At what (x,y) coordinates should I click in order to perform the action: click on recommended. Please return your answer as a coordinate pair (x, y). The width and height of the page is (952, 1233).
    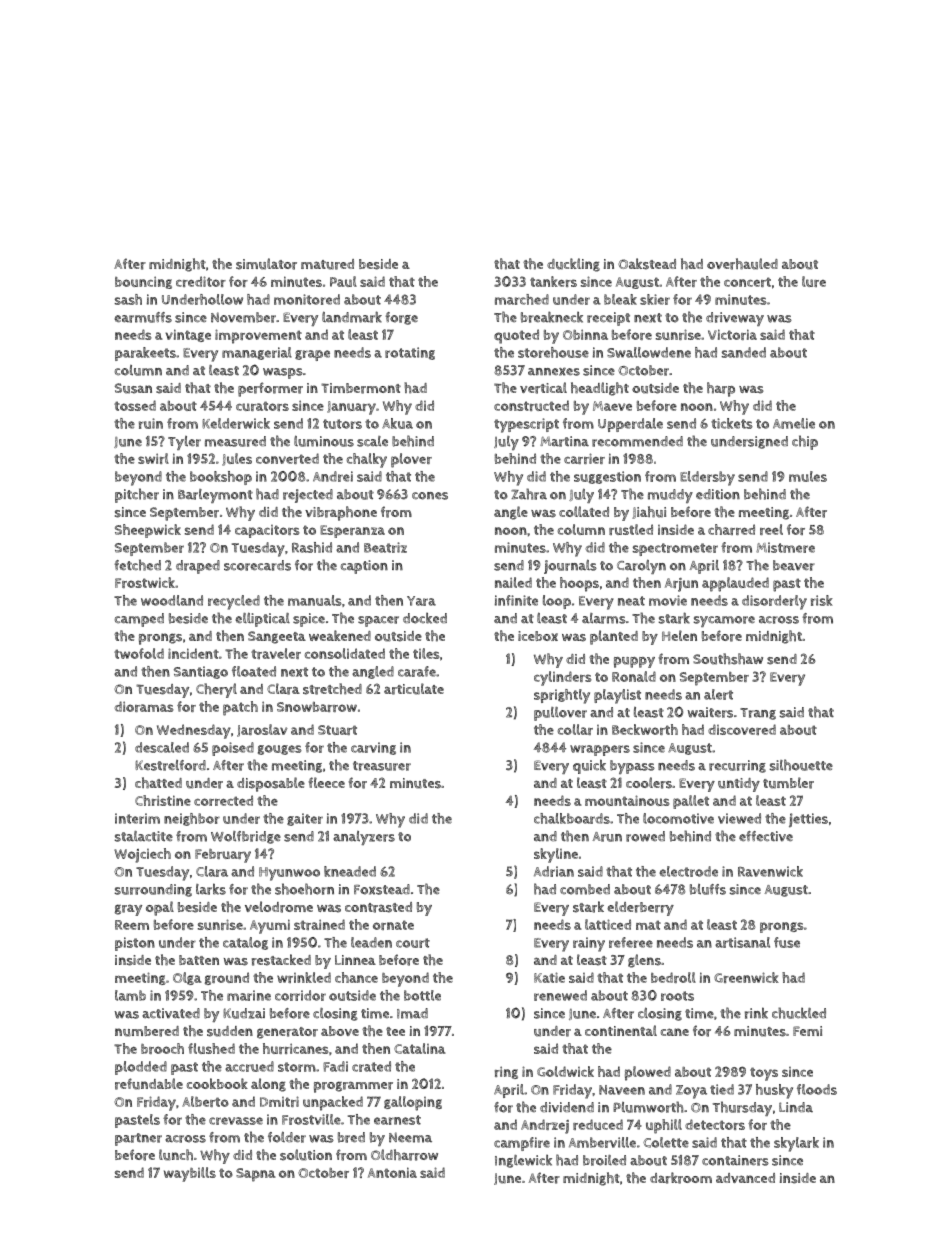
    Looking at the image, I should click on (637, 441).
